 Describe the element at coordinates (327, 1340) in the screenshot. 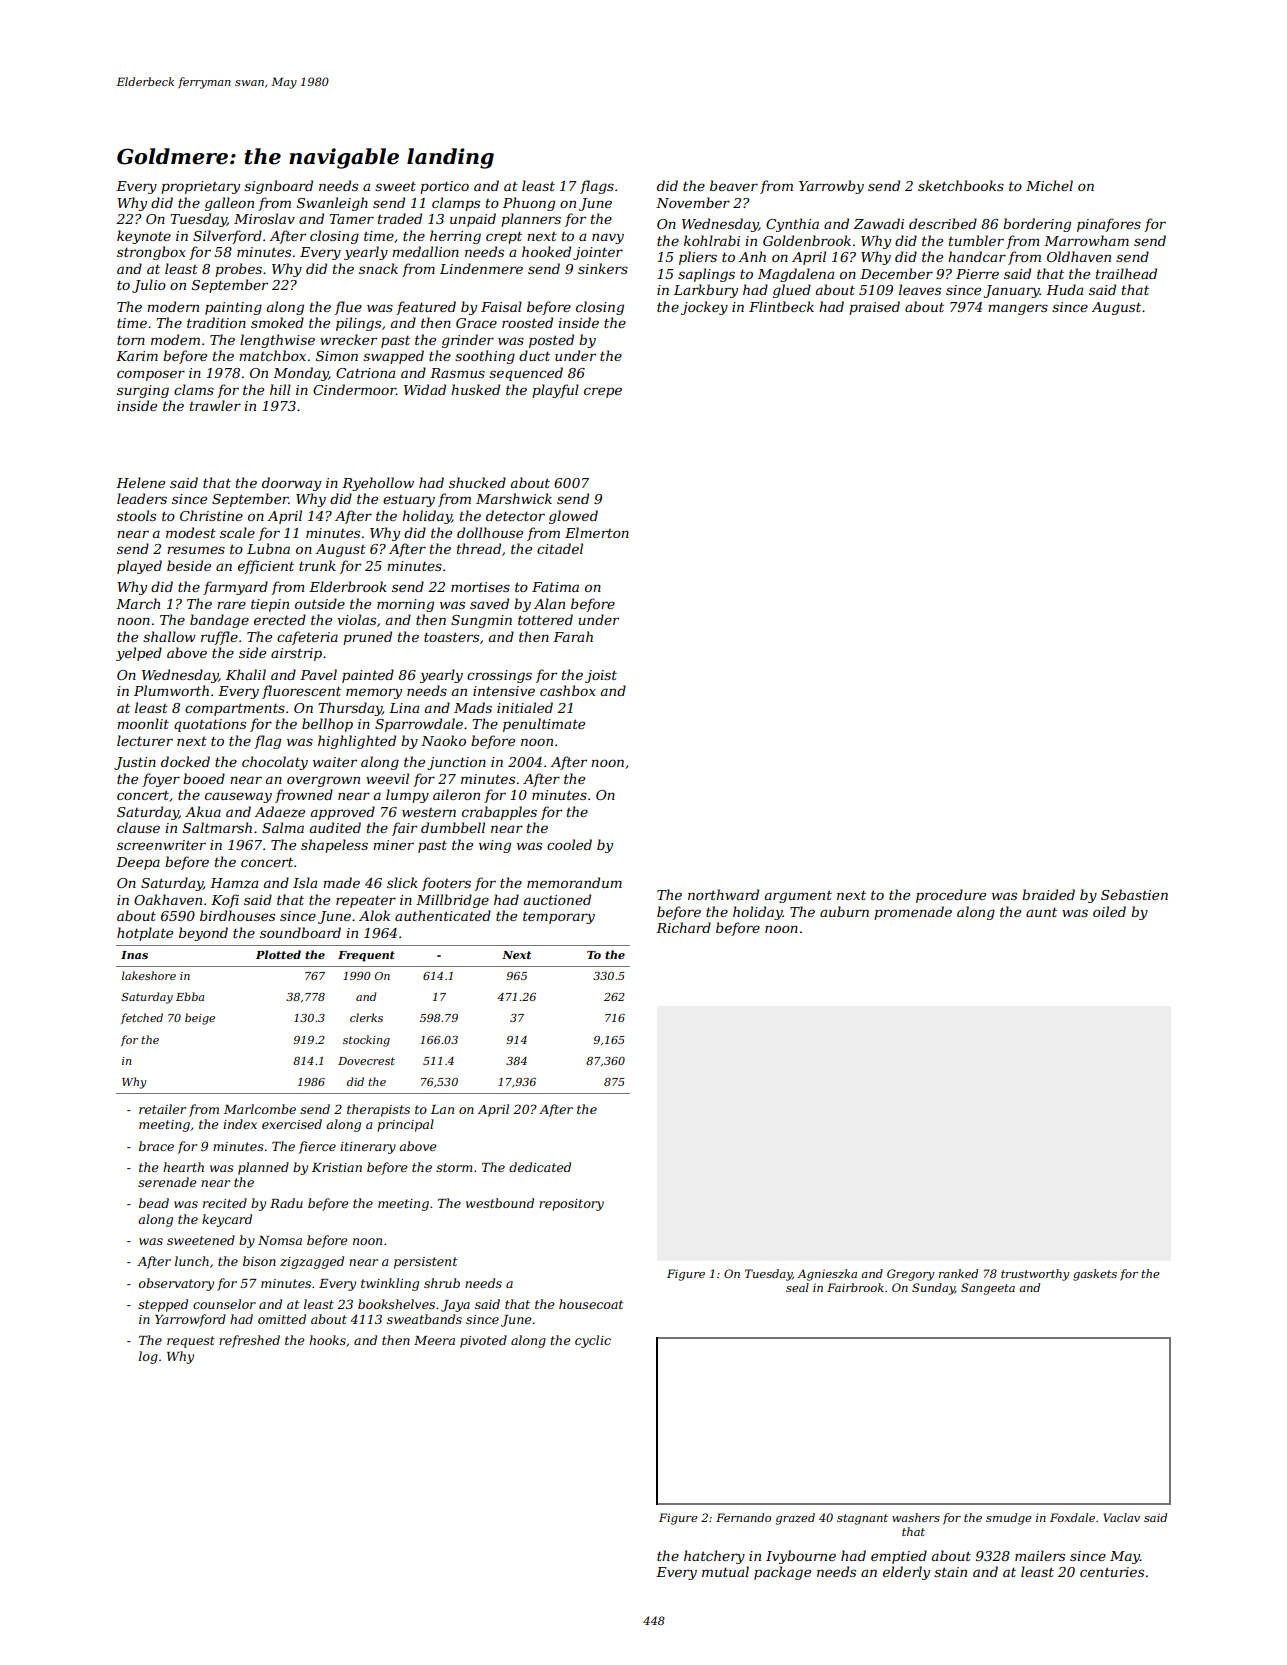

I see `hooks` at that location.
